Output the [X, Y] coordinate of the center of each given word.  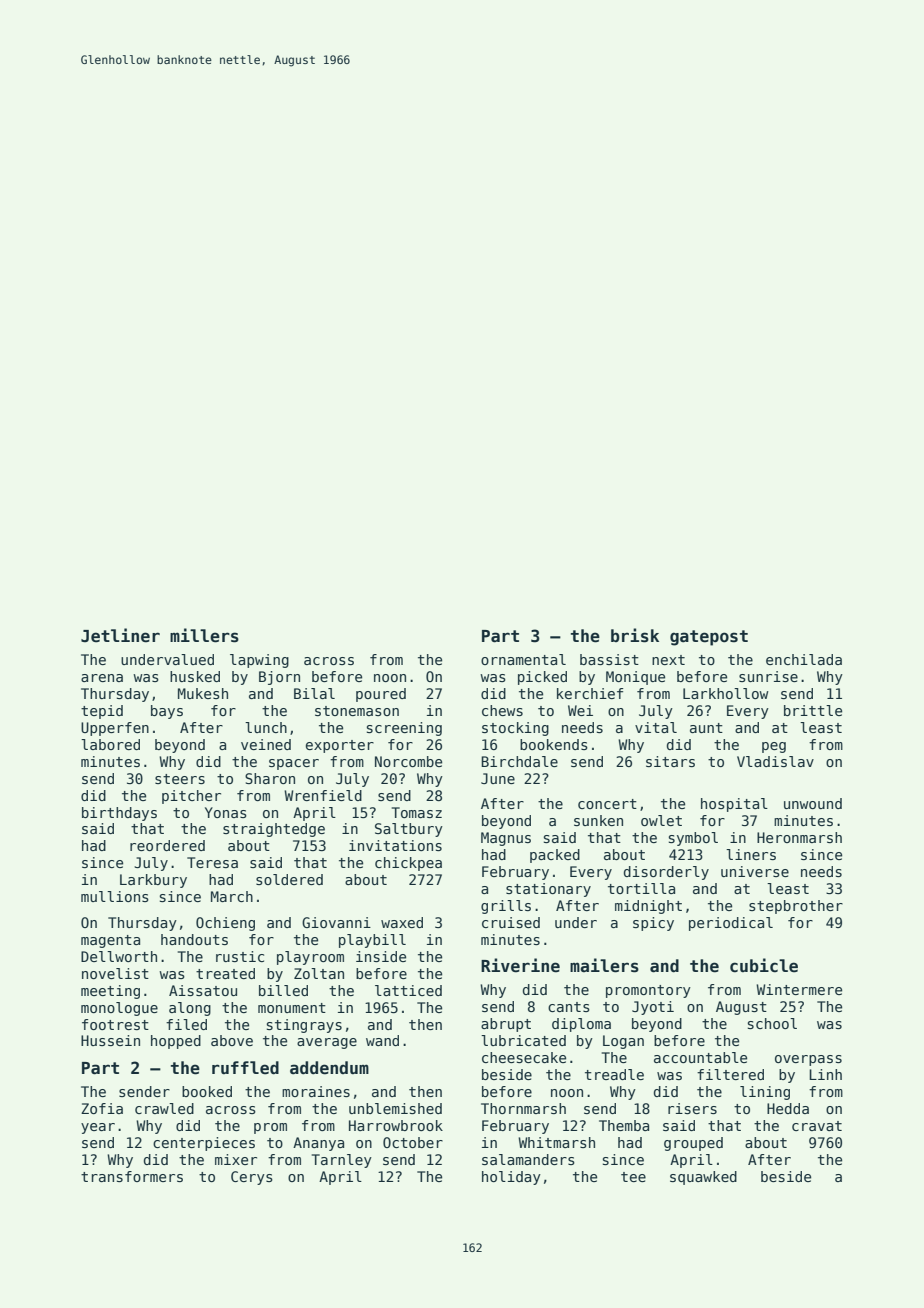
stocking [515, 729]
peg [774, 747]
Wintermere [799, 989]
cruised [511, 922]
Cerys [252, 1178]
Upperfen [115, 729]
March [232, 896]
